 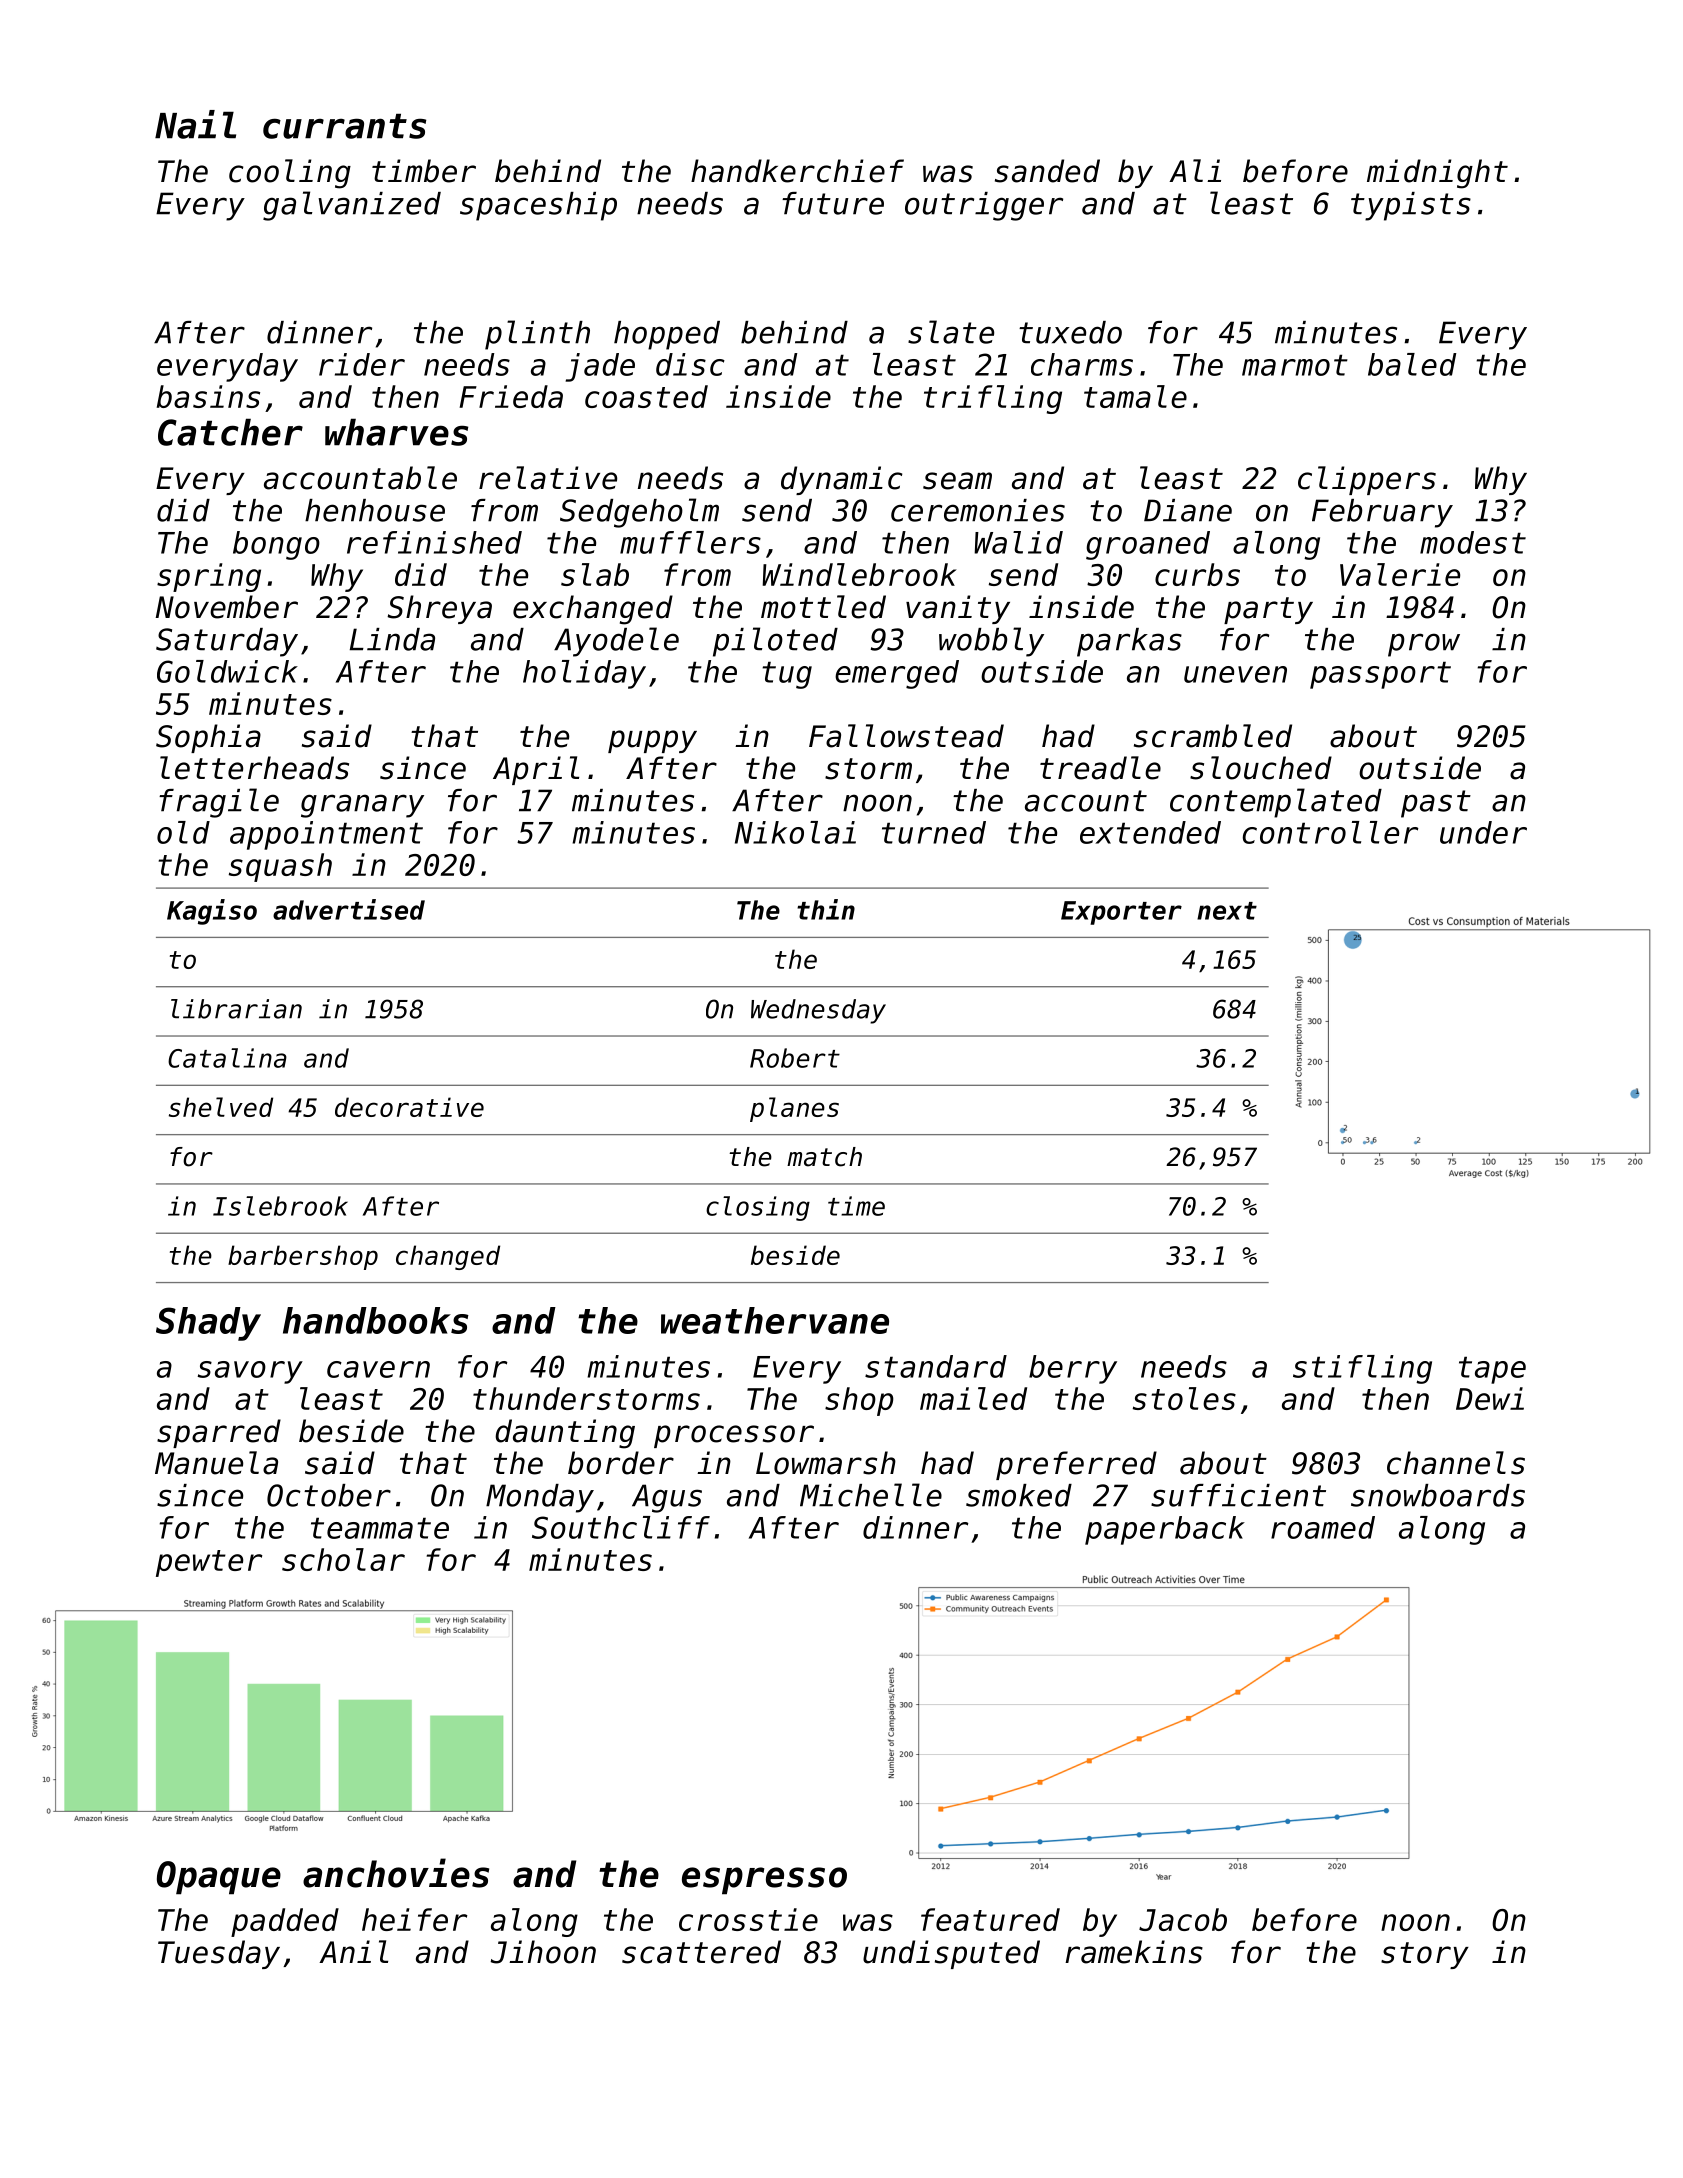 What do you see at coordinates (378, 1369) in the screenshot?
I see `cavern` at bounding box center [378, 1369].
